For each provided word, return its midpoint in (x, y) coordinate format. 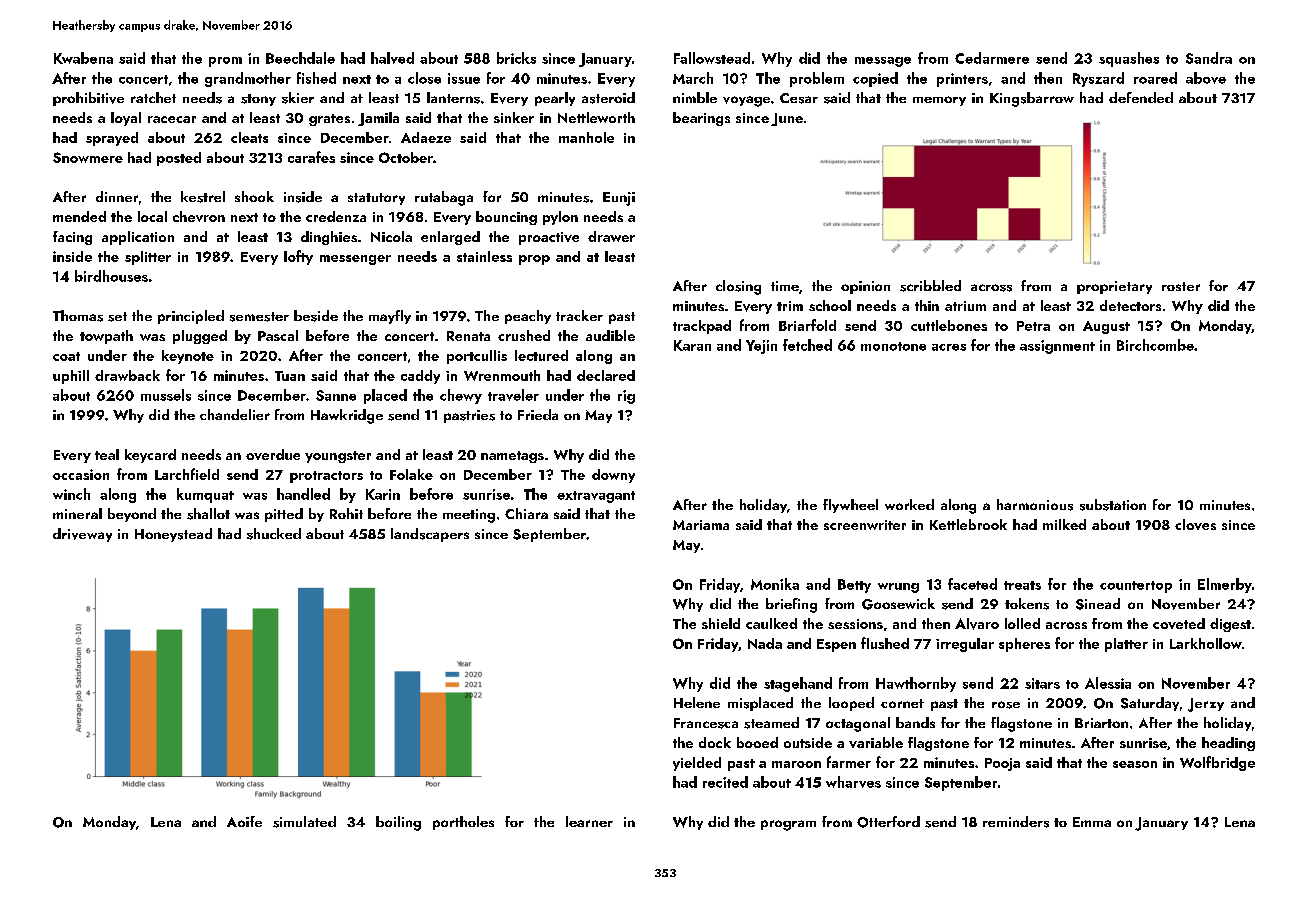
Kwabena (83, 58)
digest (1230, 625)
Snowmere (88, 157)
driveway (82, 535)
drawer (611, 236)
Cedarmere (992, 58)
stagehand (798, 684)
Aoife (244, 821)
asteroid (608, 98)
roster (1181, 286)
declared (606, 375)
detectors (1130, 305)
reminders (1016, 822)
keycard (150, 456)
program (788, 825)
